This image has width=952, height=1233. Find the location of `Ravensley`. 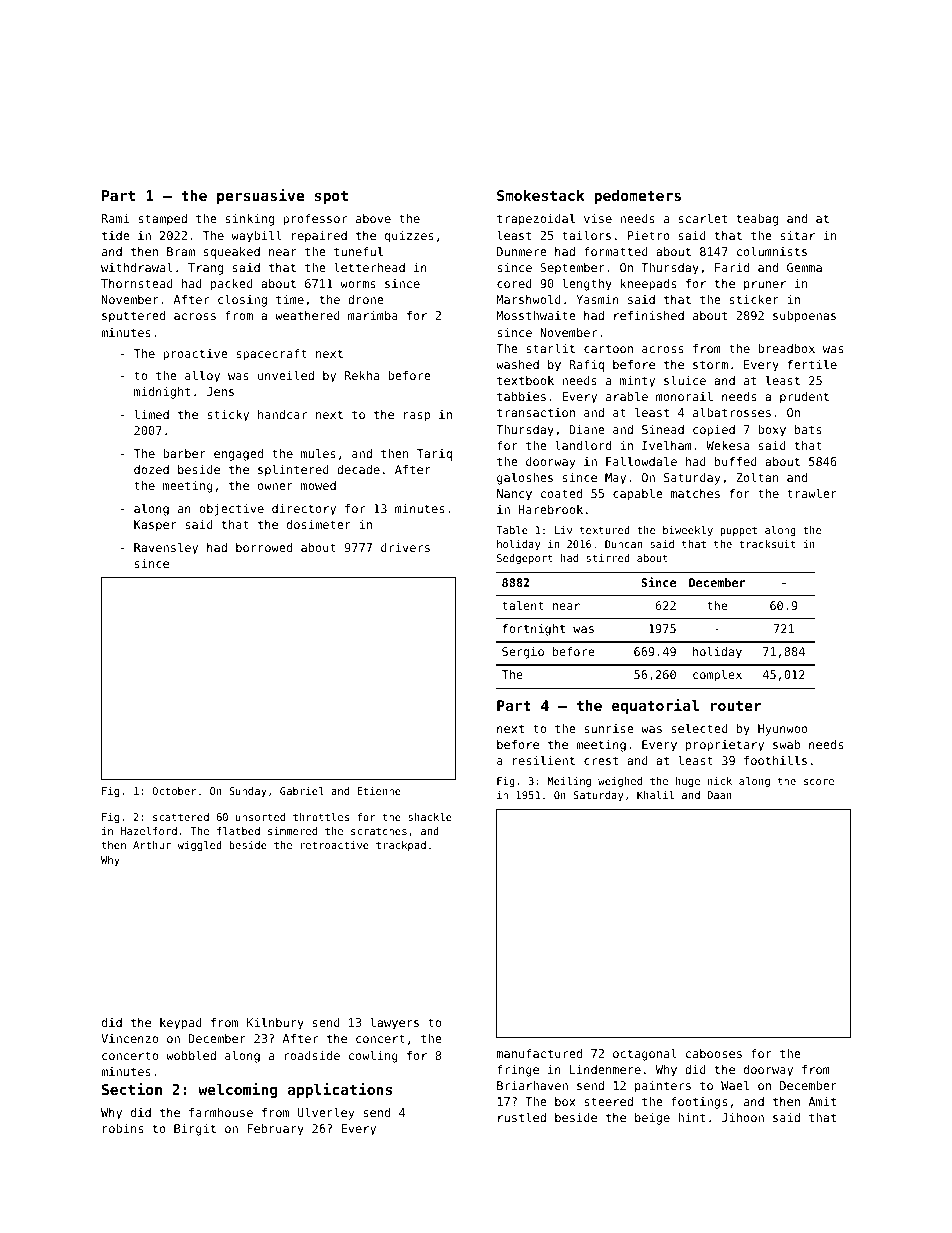

Ravensley is located at coordinates (166, 549).
